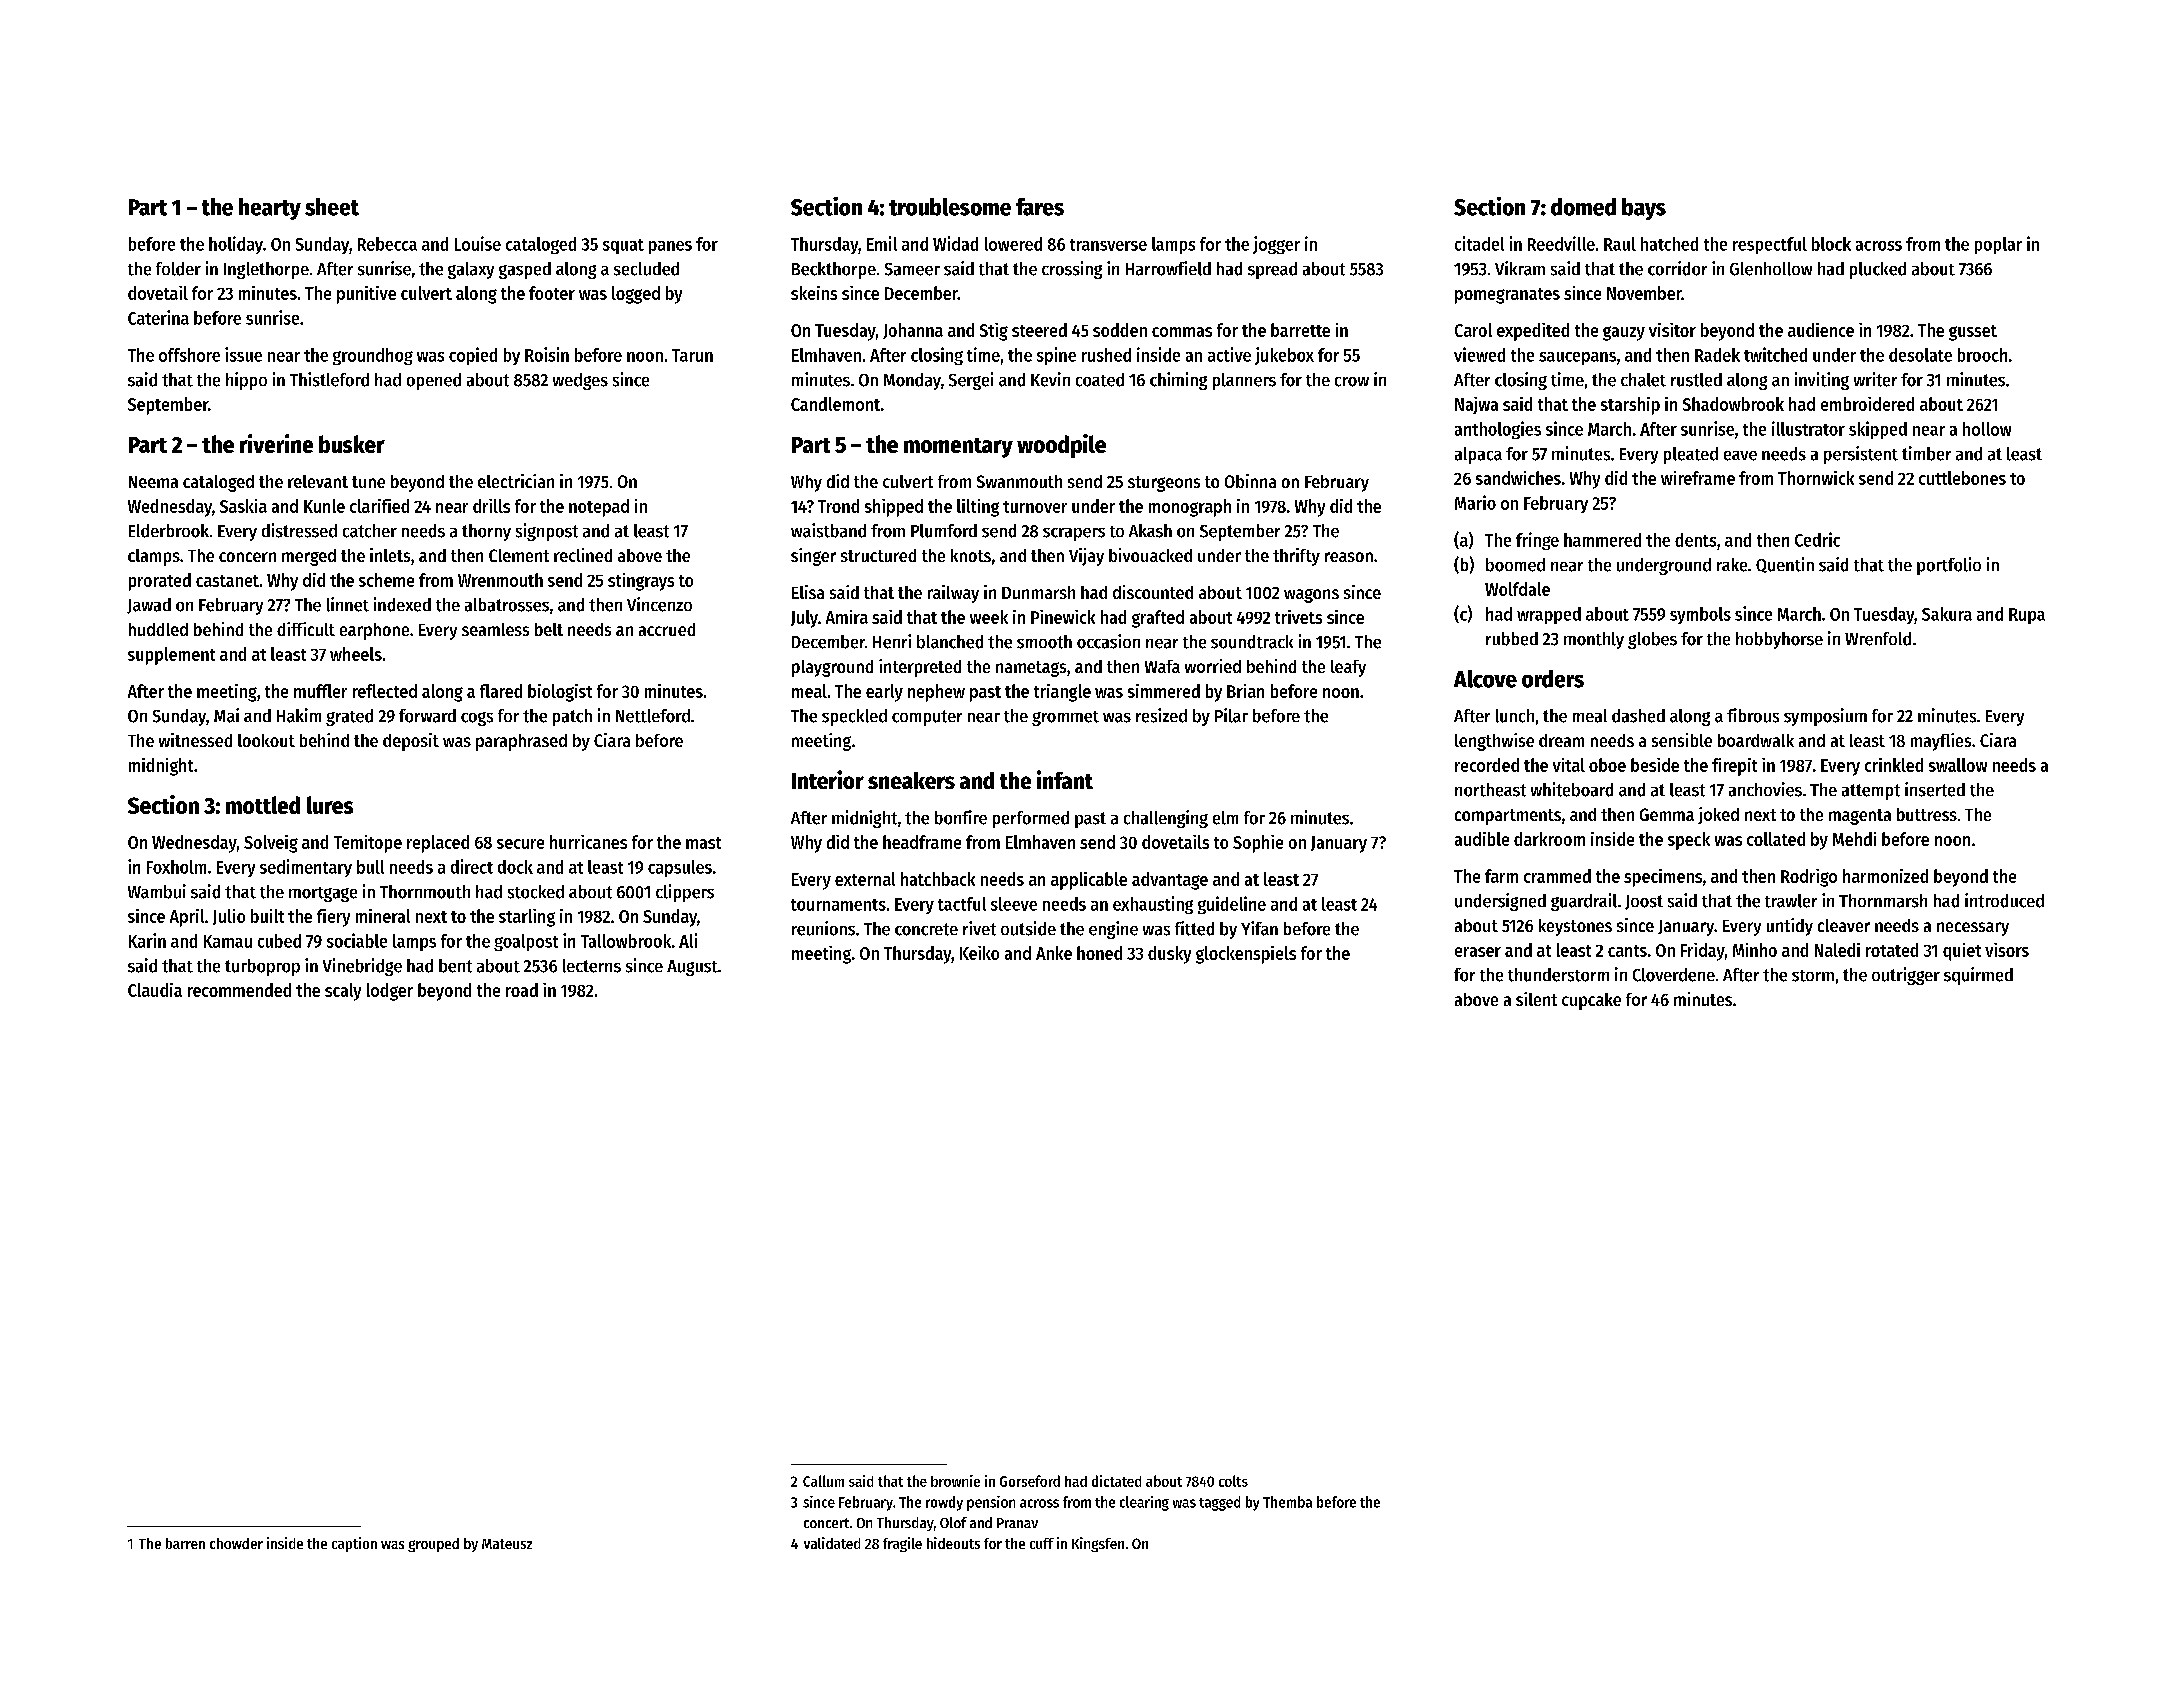  Describe the element at coordinates (239, 990) in the image. I see `recommended` at that location.
